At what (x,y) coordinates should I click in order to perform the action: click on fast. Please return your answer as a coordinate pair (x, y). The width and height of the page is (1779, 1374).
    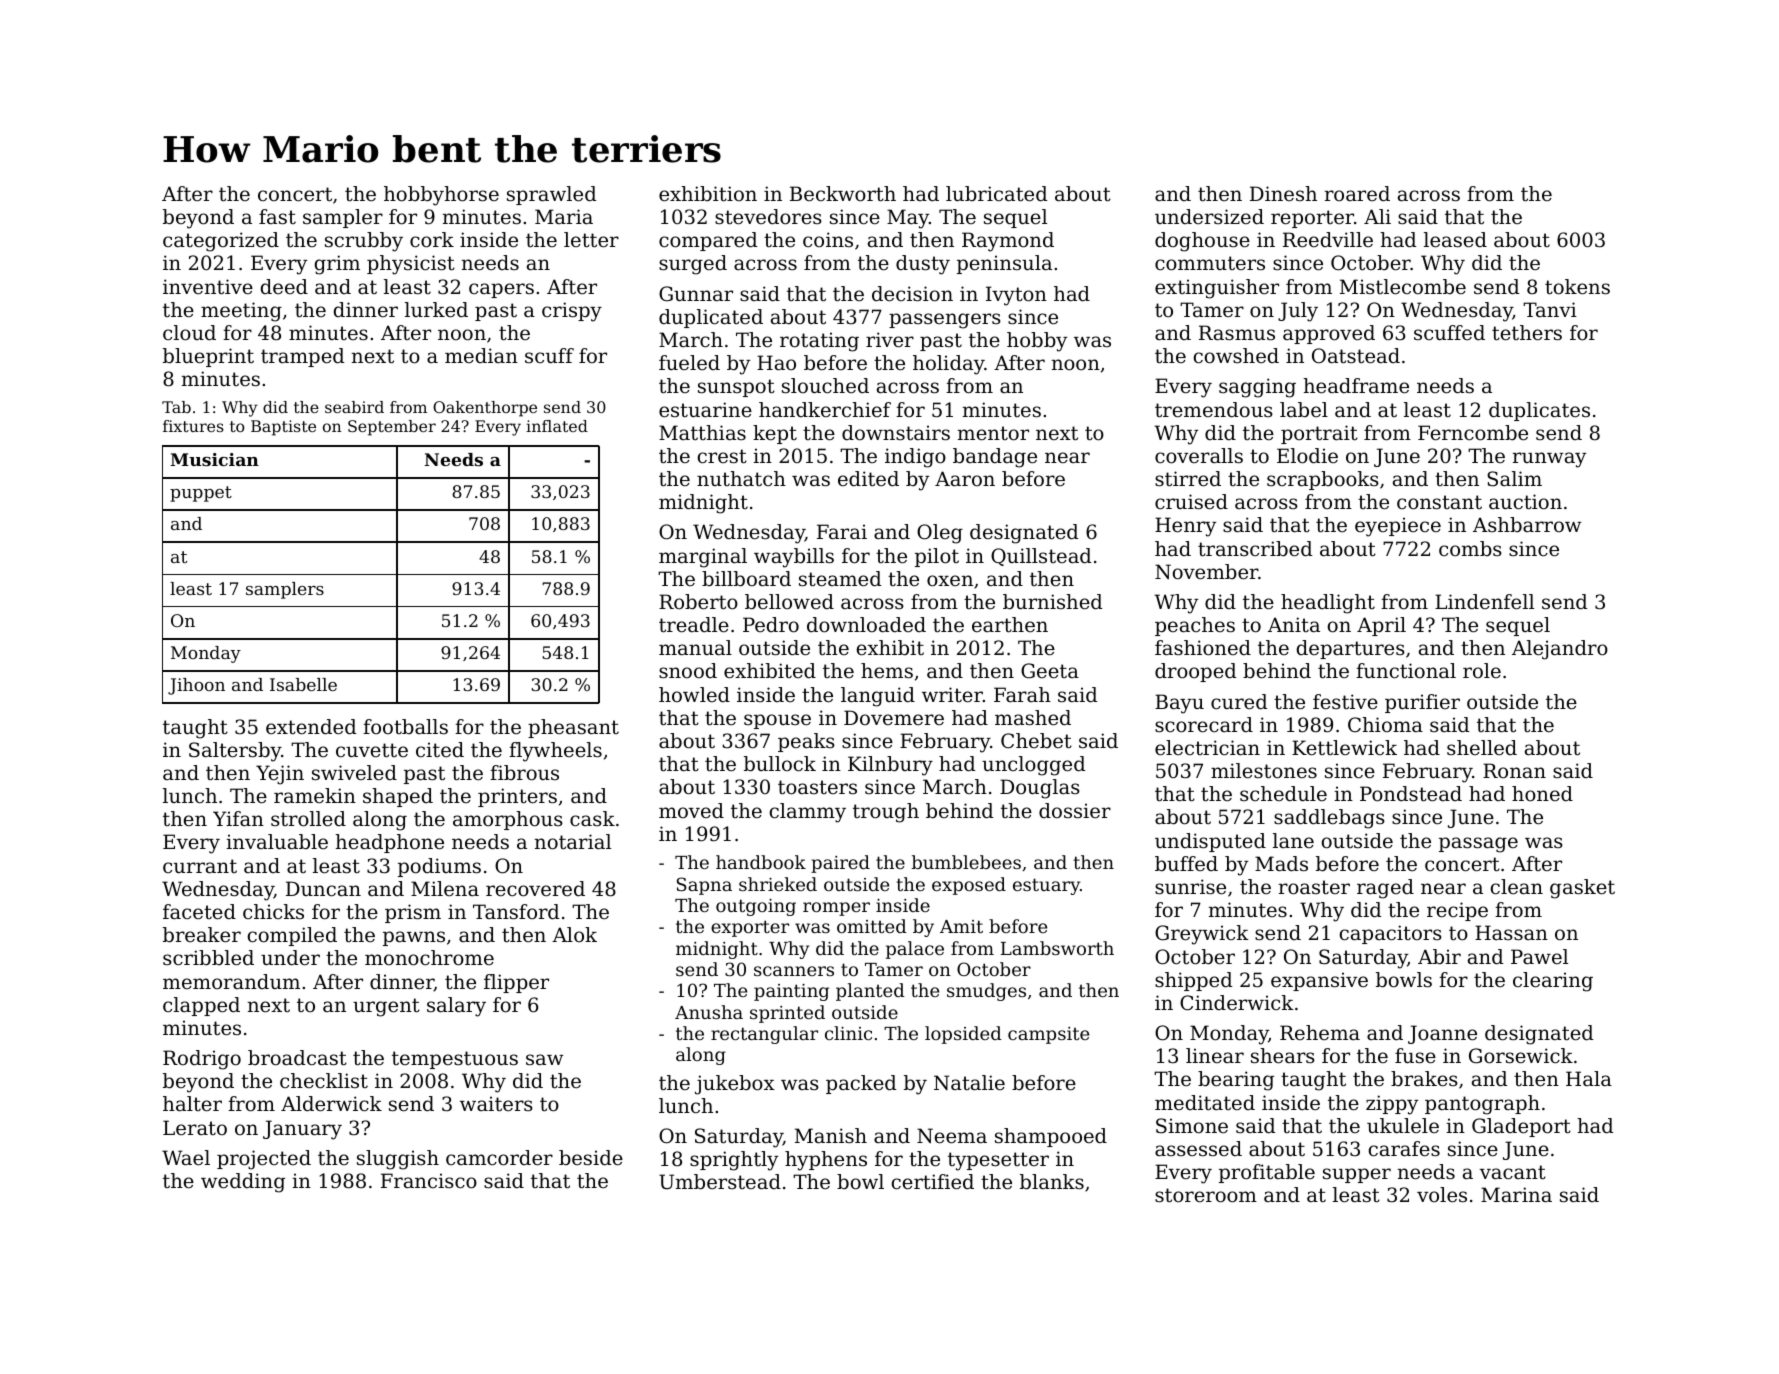
    Looking at the image, I should click on (277, 217).
